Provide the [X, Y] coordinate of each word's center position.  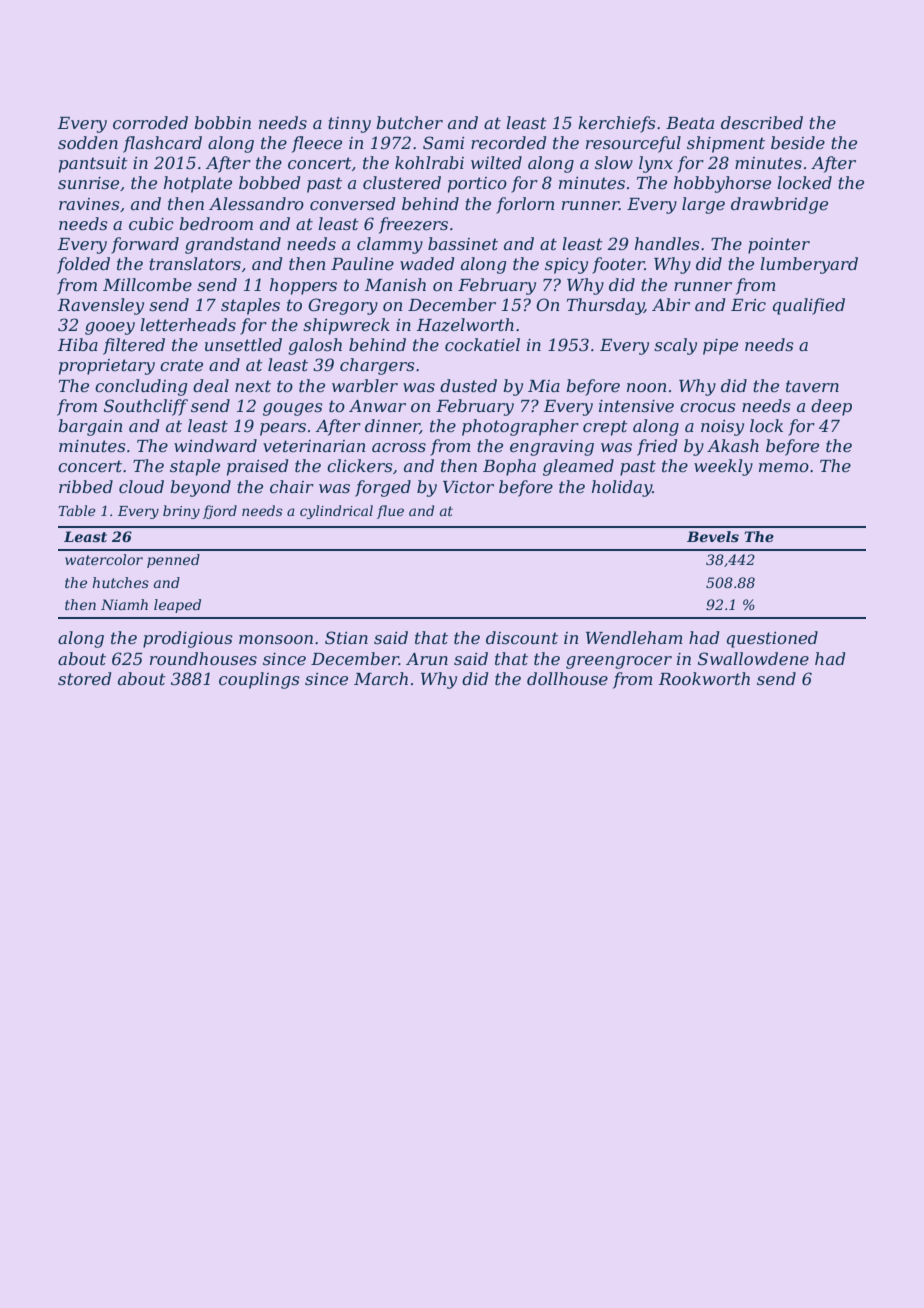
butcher [409, 122]
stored [84, 678]
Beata [690, 123]
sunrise [88, 183]
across [399, 447]
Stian [346, 637]
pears [283, 429]
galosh [315, 346]
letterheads [188, 324]
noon [646, 387]
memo [784, 467]
